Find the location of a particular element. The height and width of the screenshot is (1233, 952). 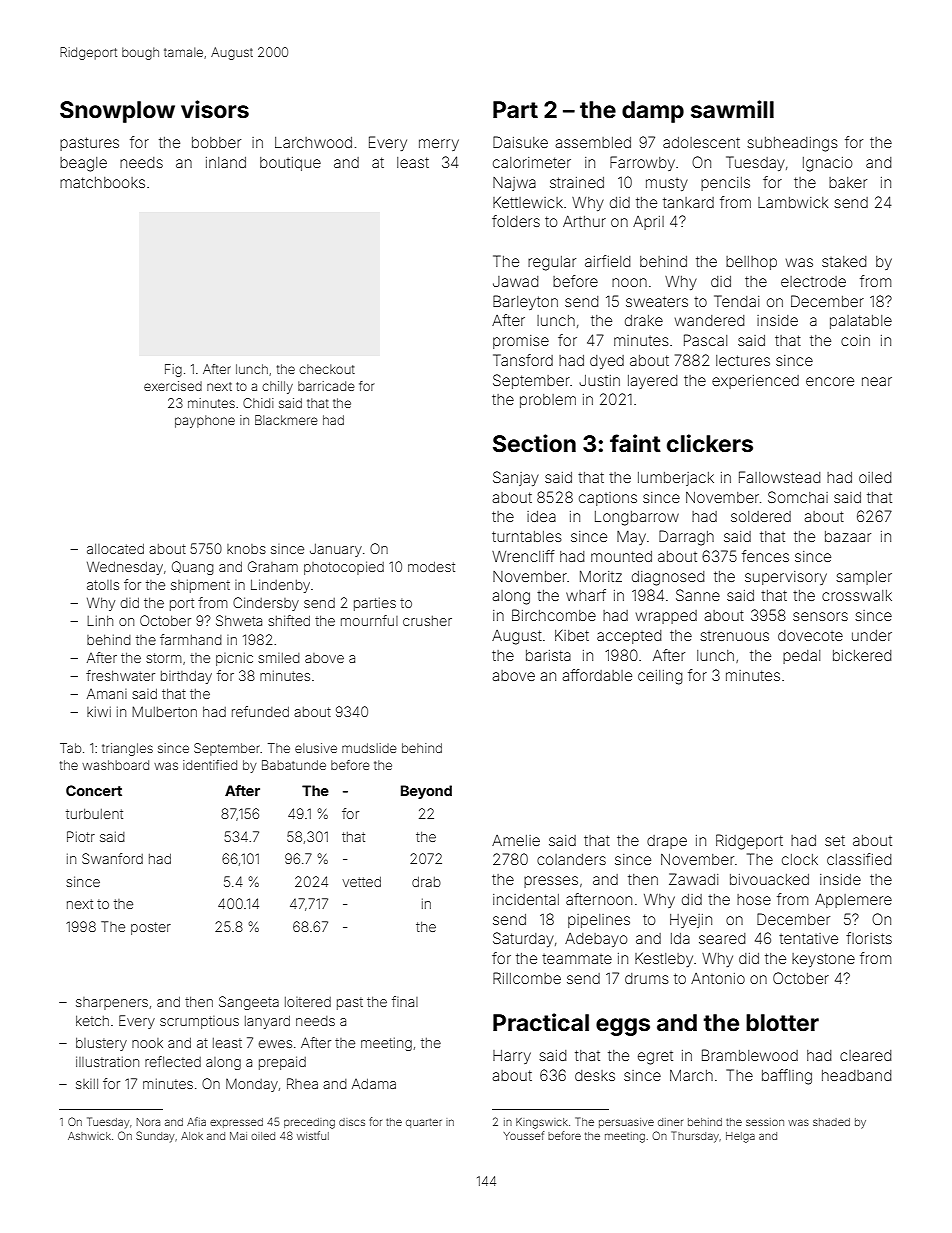

Fig is located at coordinates (173, 370).
